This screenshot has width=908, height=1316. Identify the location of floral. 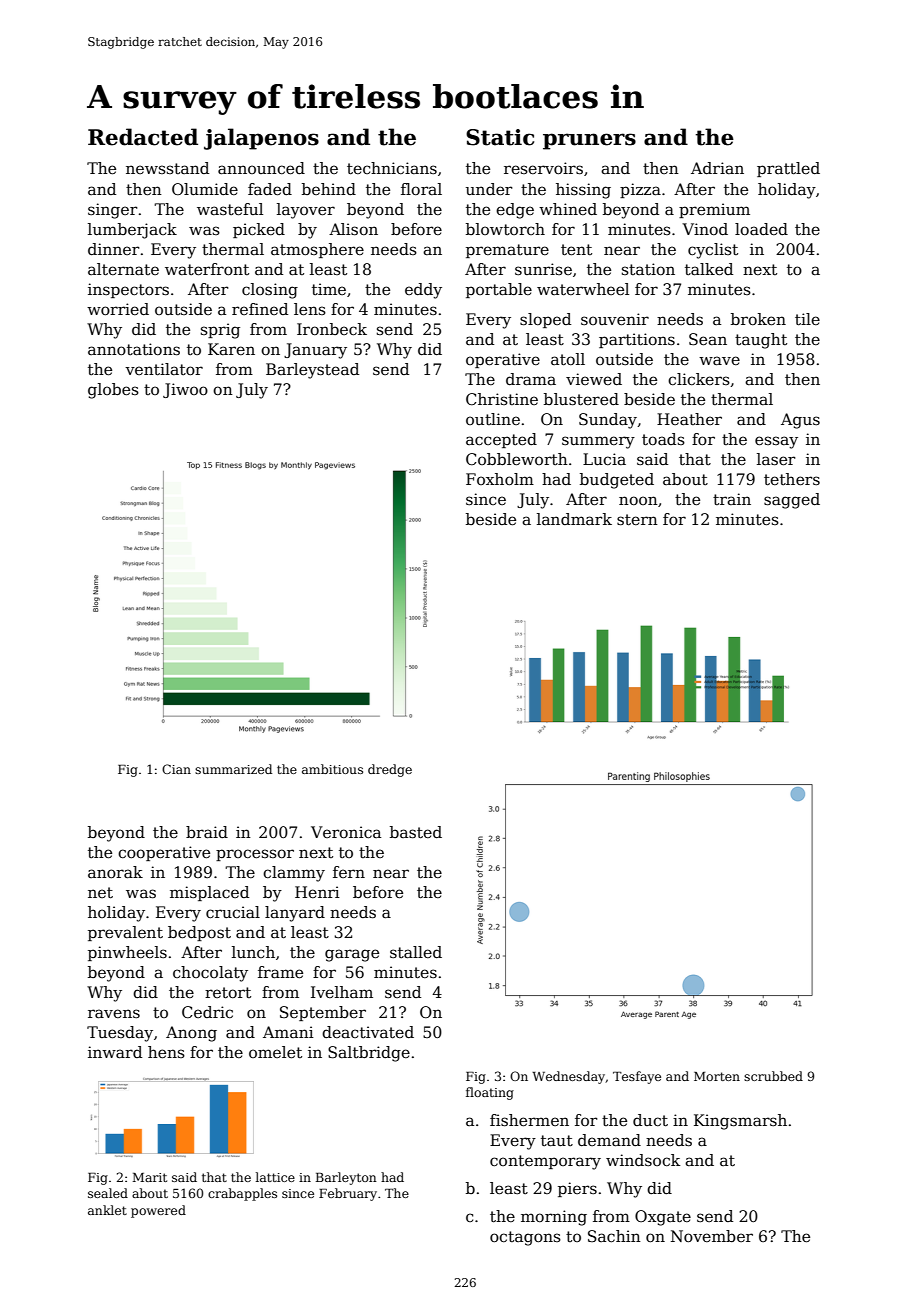
(421, 189).
